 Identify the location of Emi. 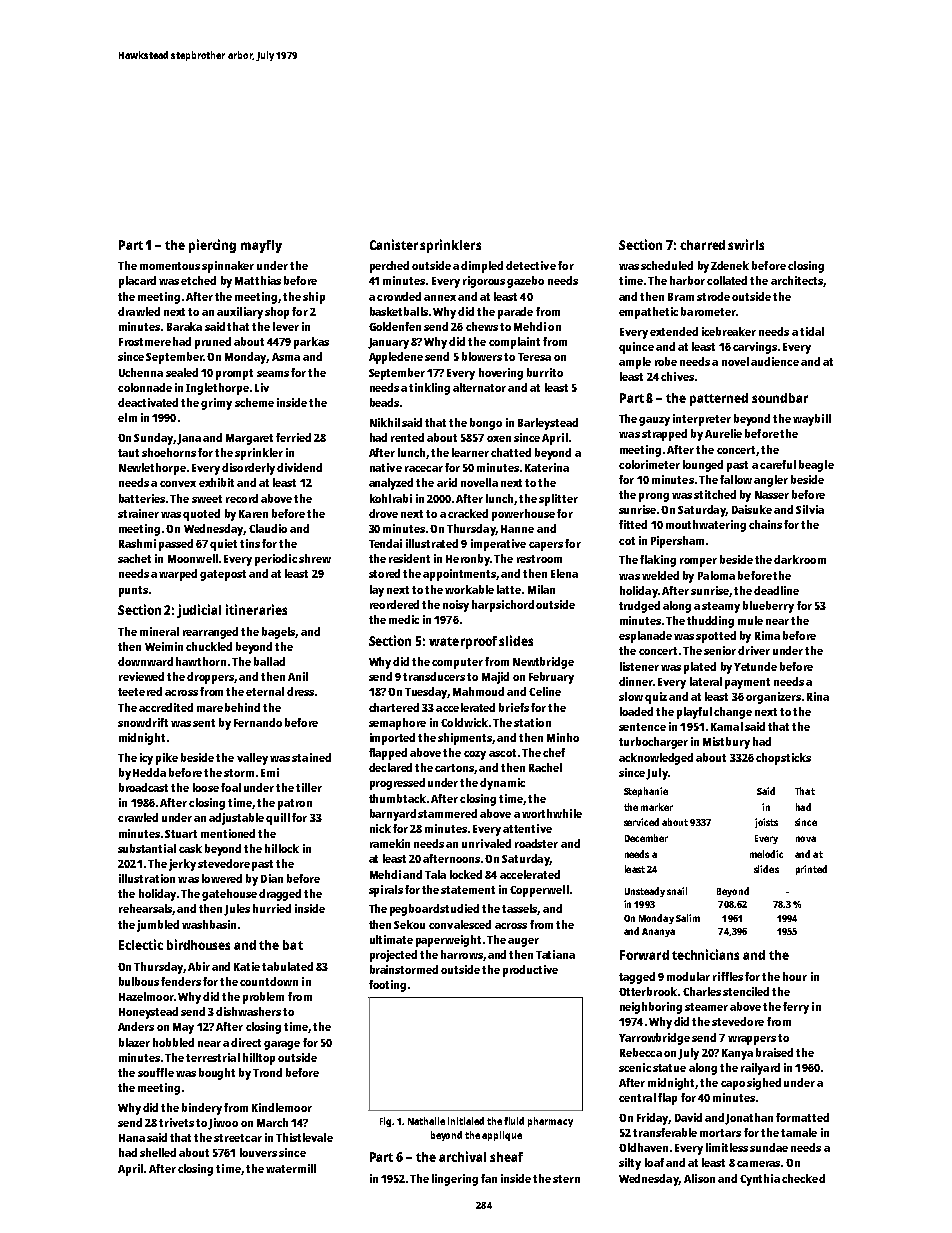
(270, 772).
